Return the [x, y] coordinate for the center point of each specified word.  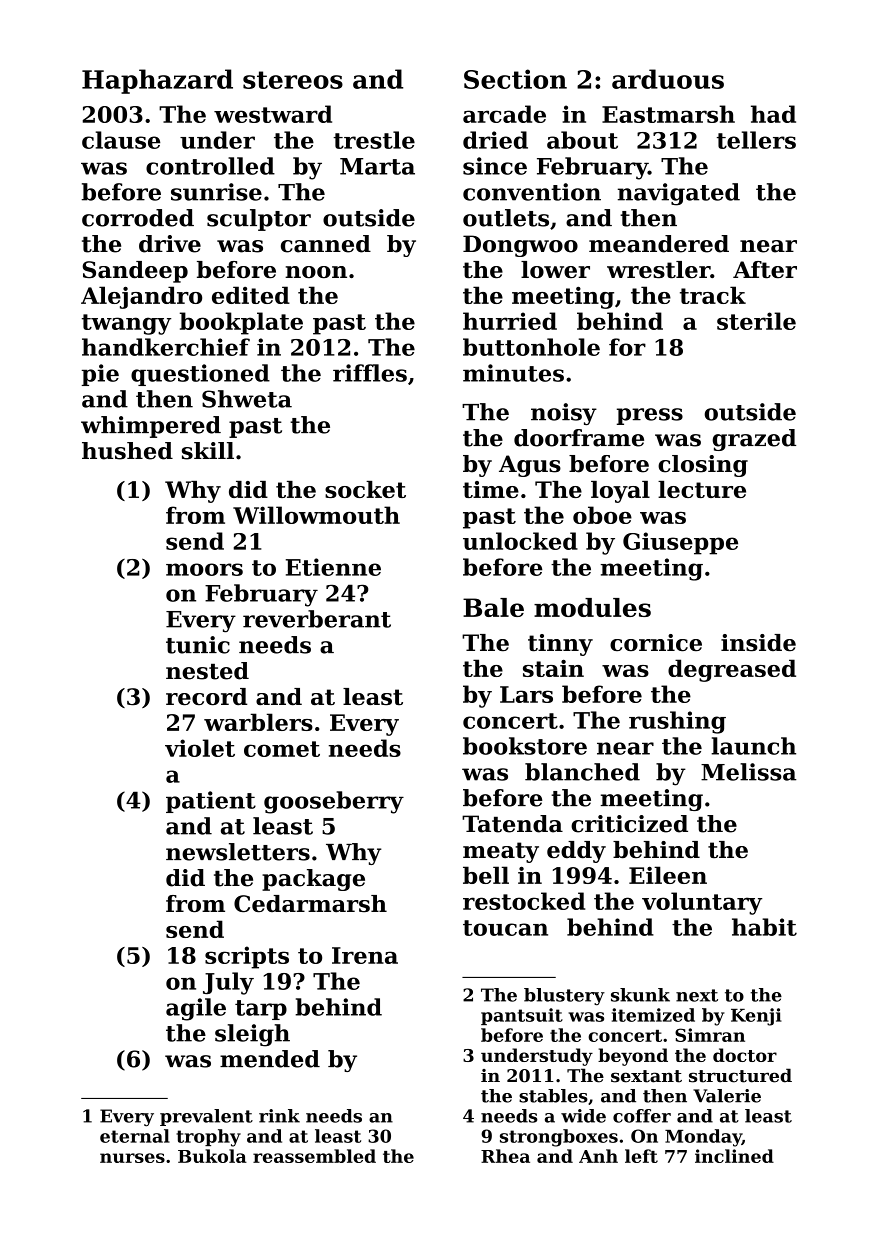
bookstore [525, 746]
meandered [659, 244]
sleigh [252, 1035]
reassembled [314, 1156]
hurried [510, 321]
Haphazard [157, 81]
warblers [258, 722]
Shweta [247, 399]
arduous [668, 79]
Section [515, 79]
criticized [629, 824]
